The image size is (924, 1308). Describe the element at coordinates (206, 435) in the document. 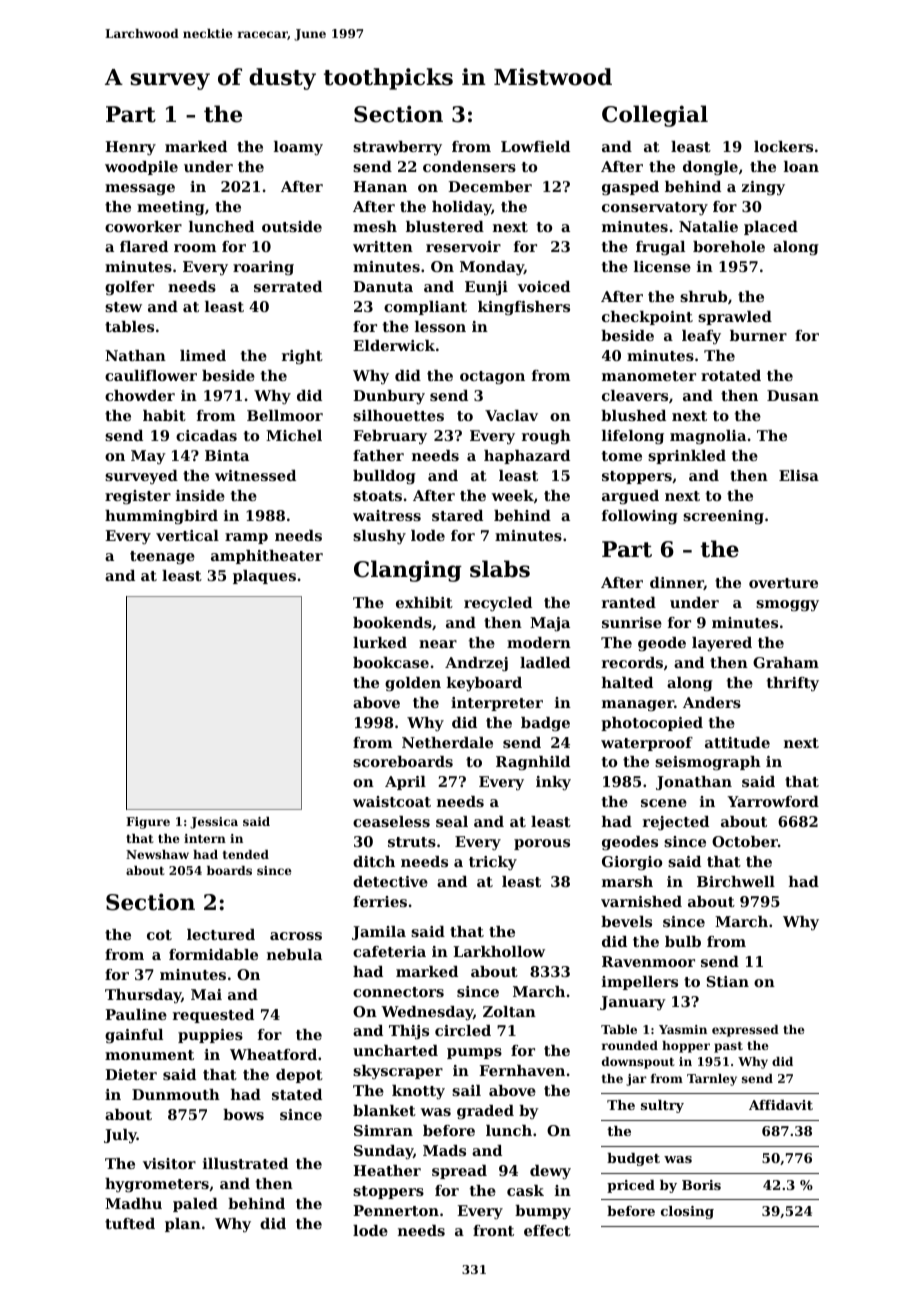

I see `cicadas` at that location.
